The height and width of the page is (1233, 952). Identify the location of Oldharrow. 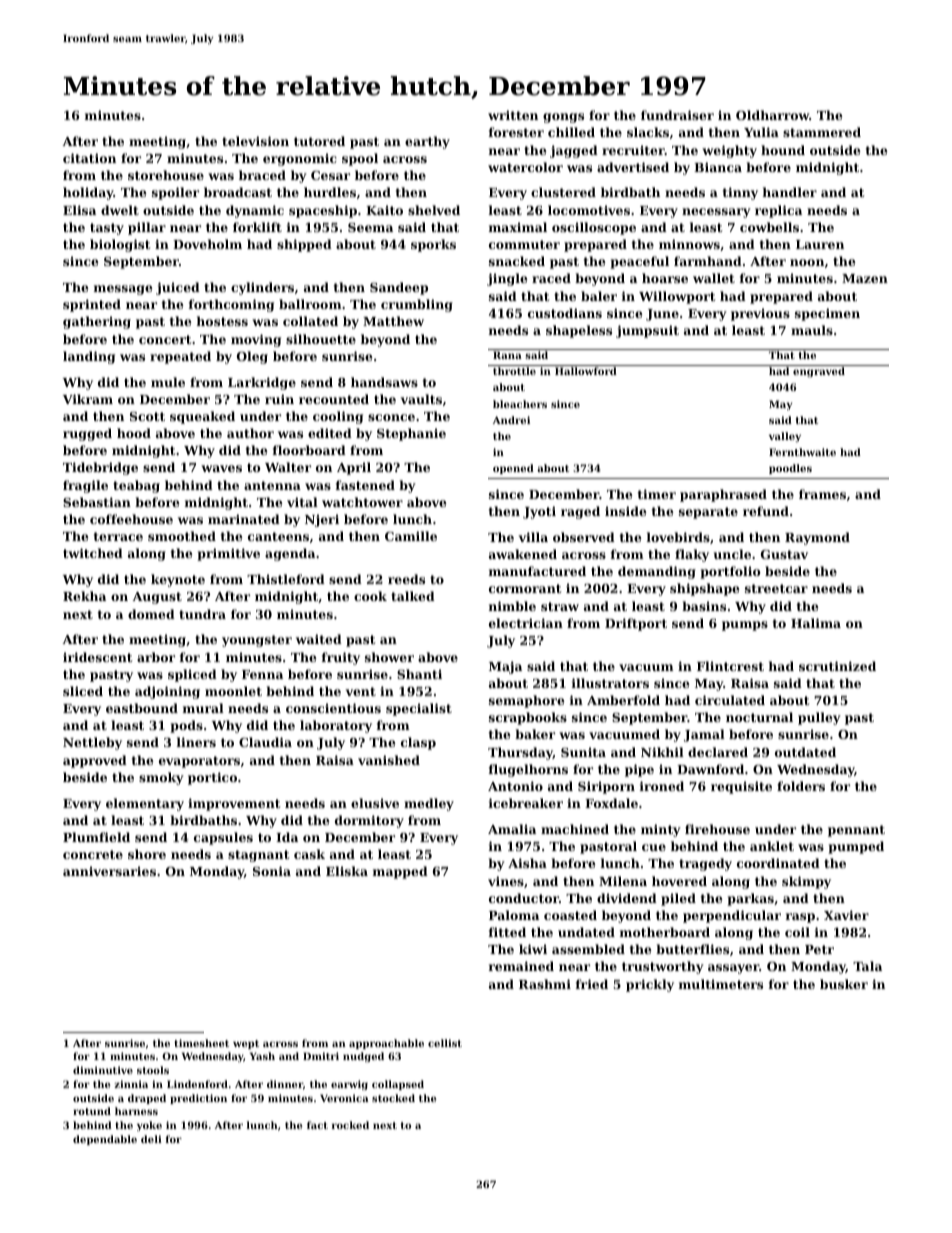
(772, 115).
